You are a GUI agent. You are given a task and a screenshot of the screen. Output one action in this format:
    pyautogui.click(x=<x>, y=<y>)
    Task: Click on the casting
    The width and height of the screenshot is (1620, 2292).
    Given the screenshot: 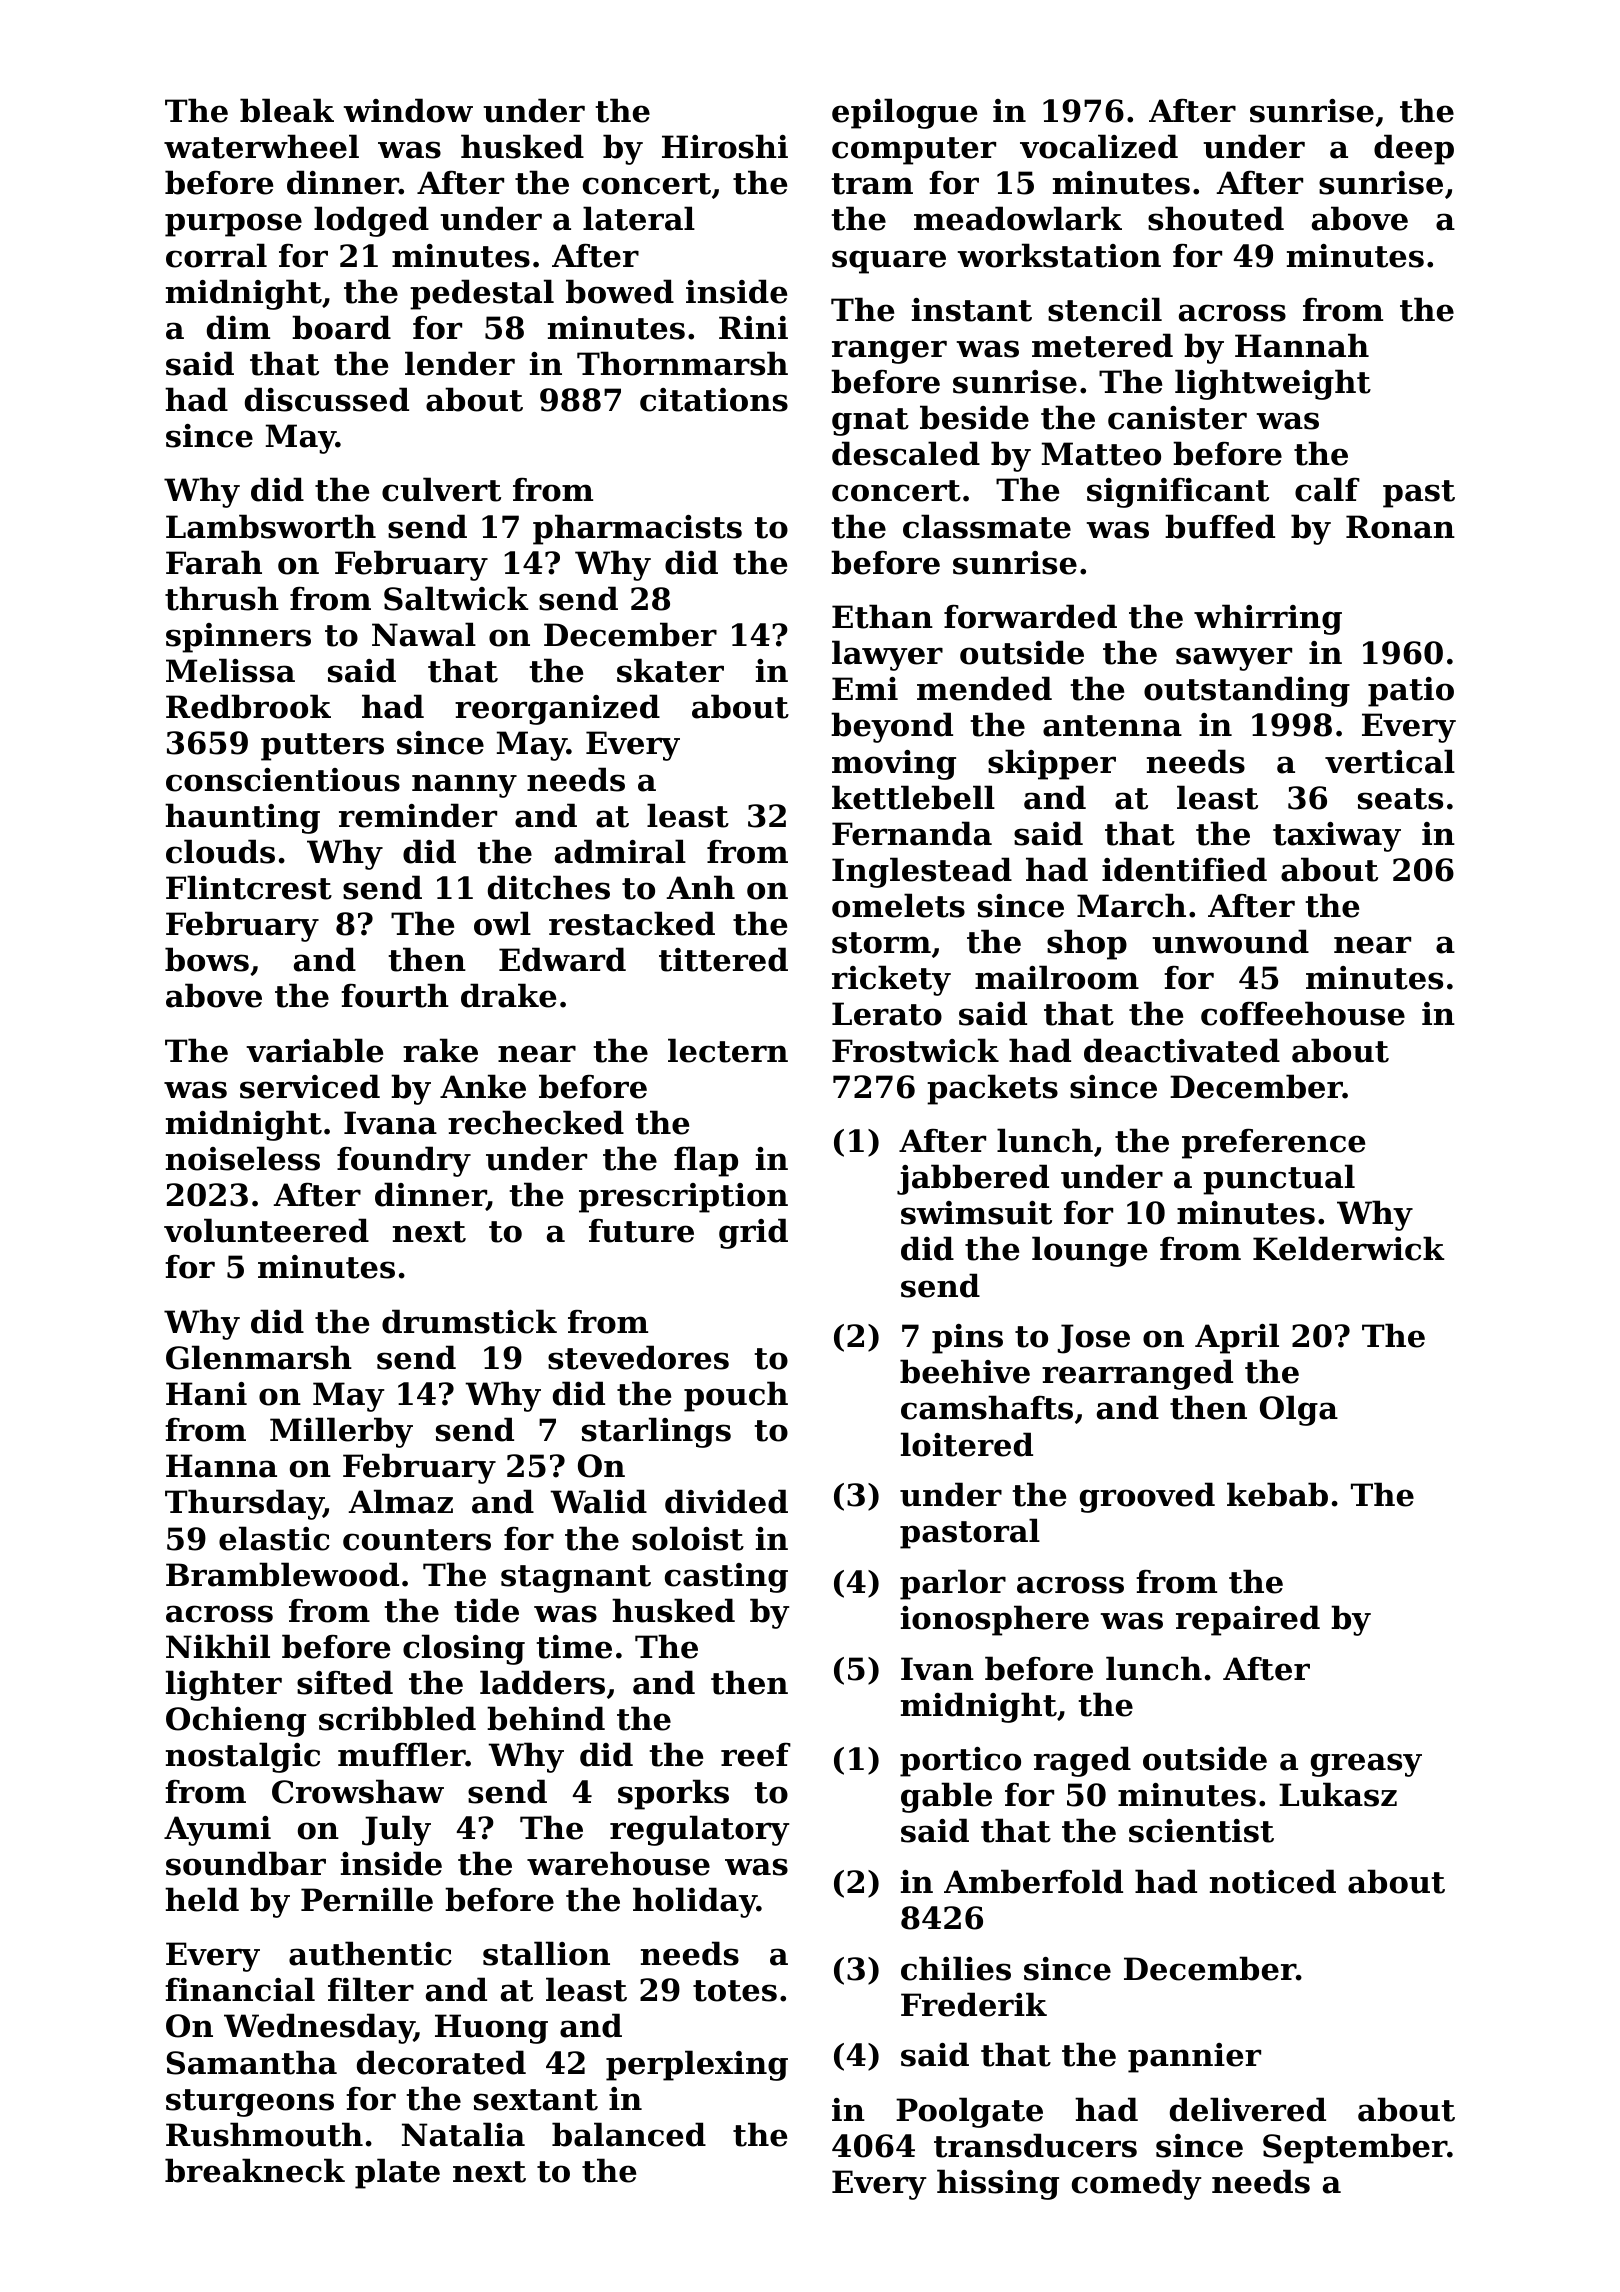 What is the action you would take?
    pyautogui.click(x=726, y=1578)
